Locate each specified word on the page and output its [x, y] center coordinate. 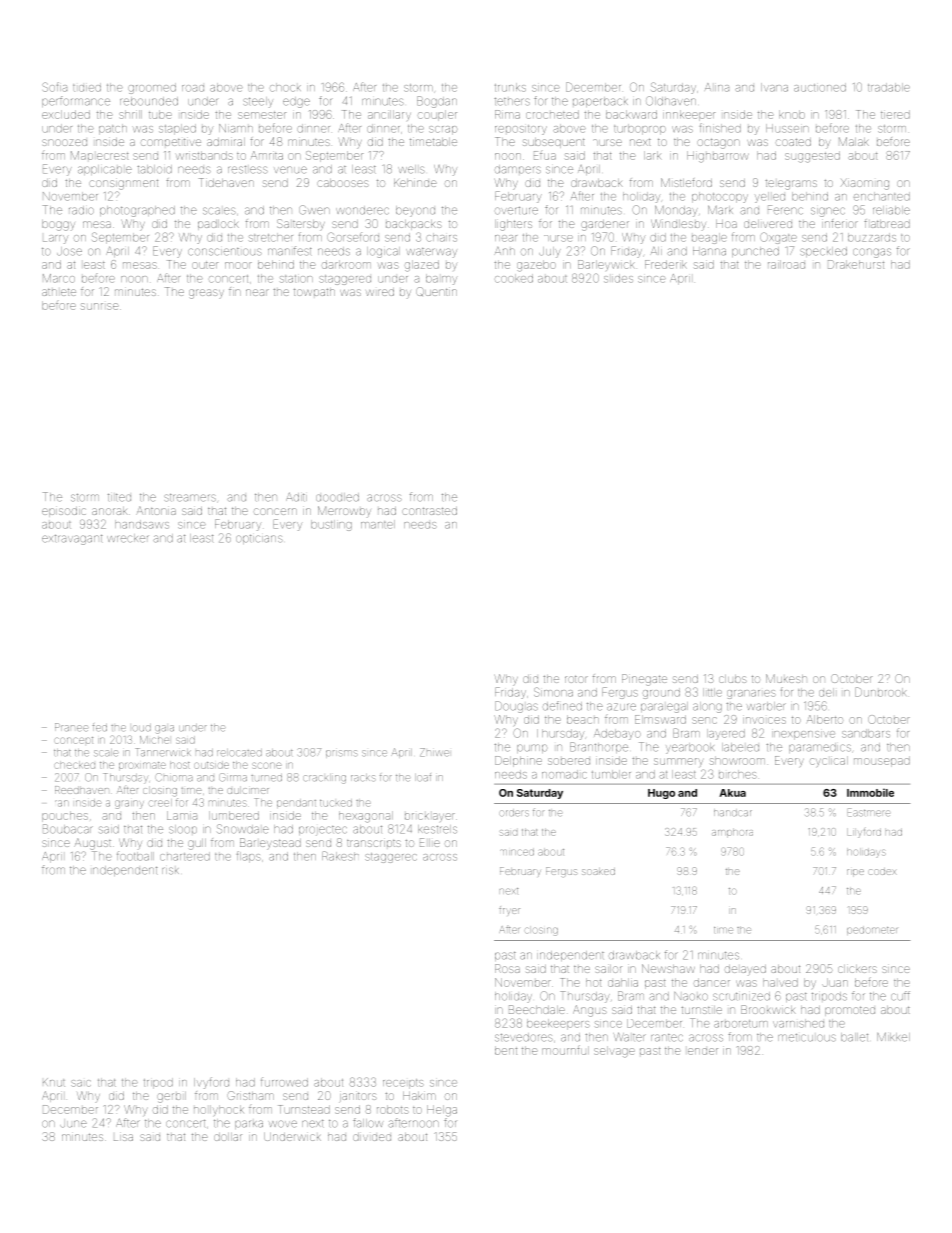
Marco [59, 278]
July [550, 252]
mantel [378, 524]
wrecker [128, 538]
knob [792, 114]
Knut [54, 1082]
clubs [733, 679]
